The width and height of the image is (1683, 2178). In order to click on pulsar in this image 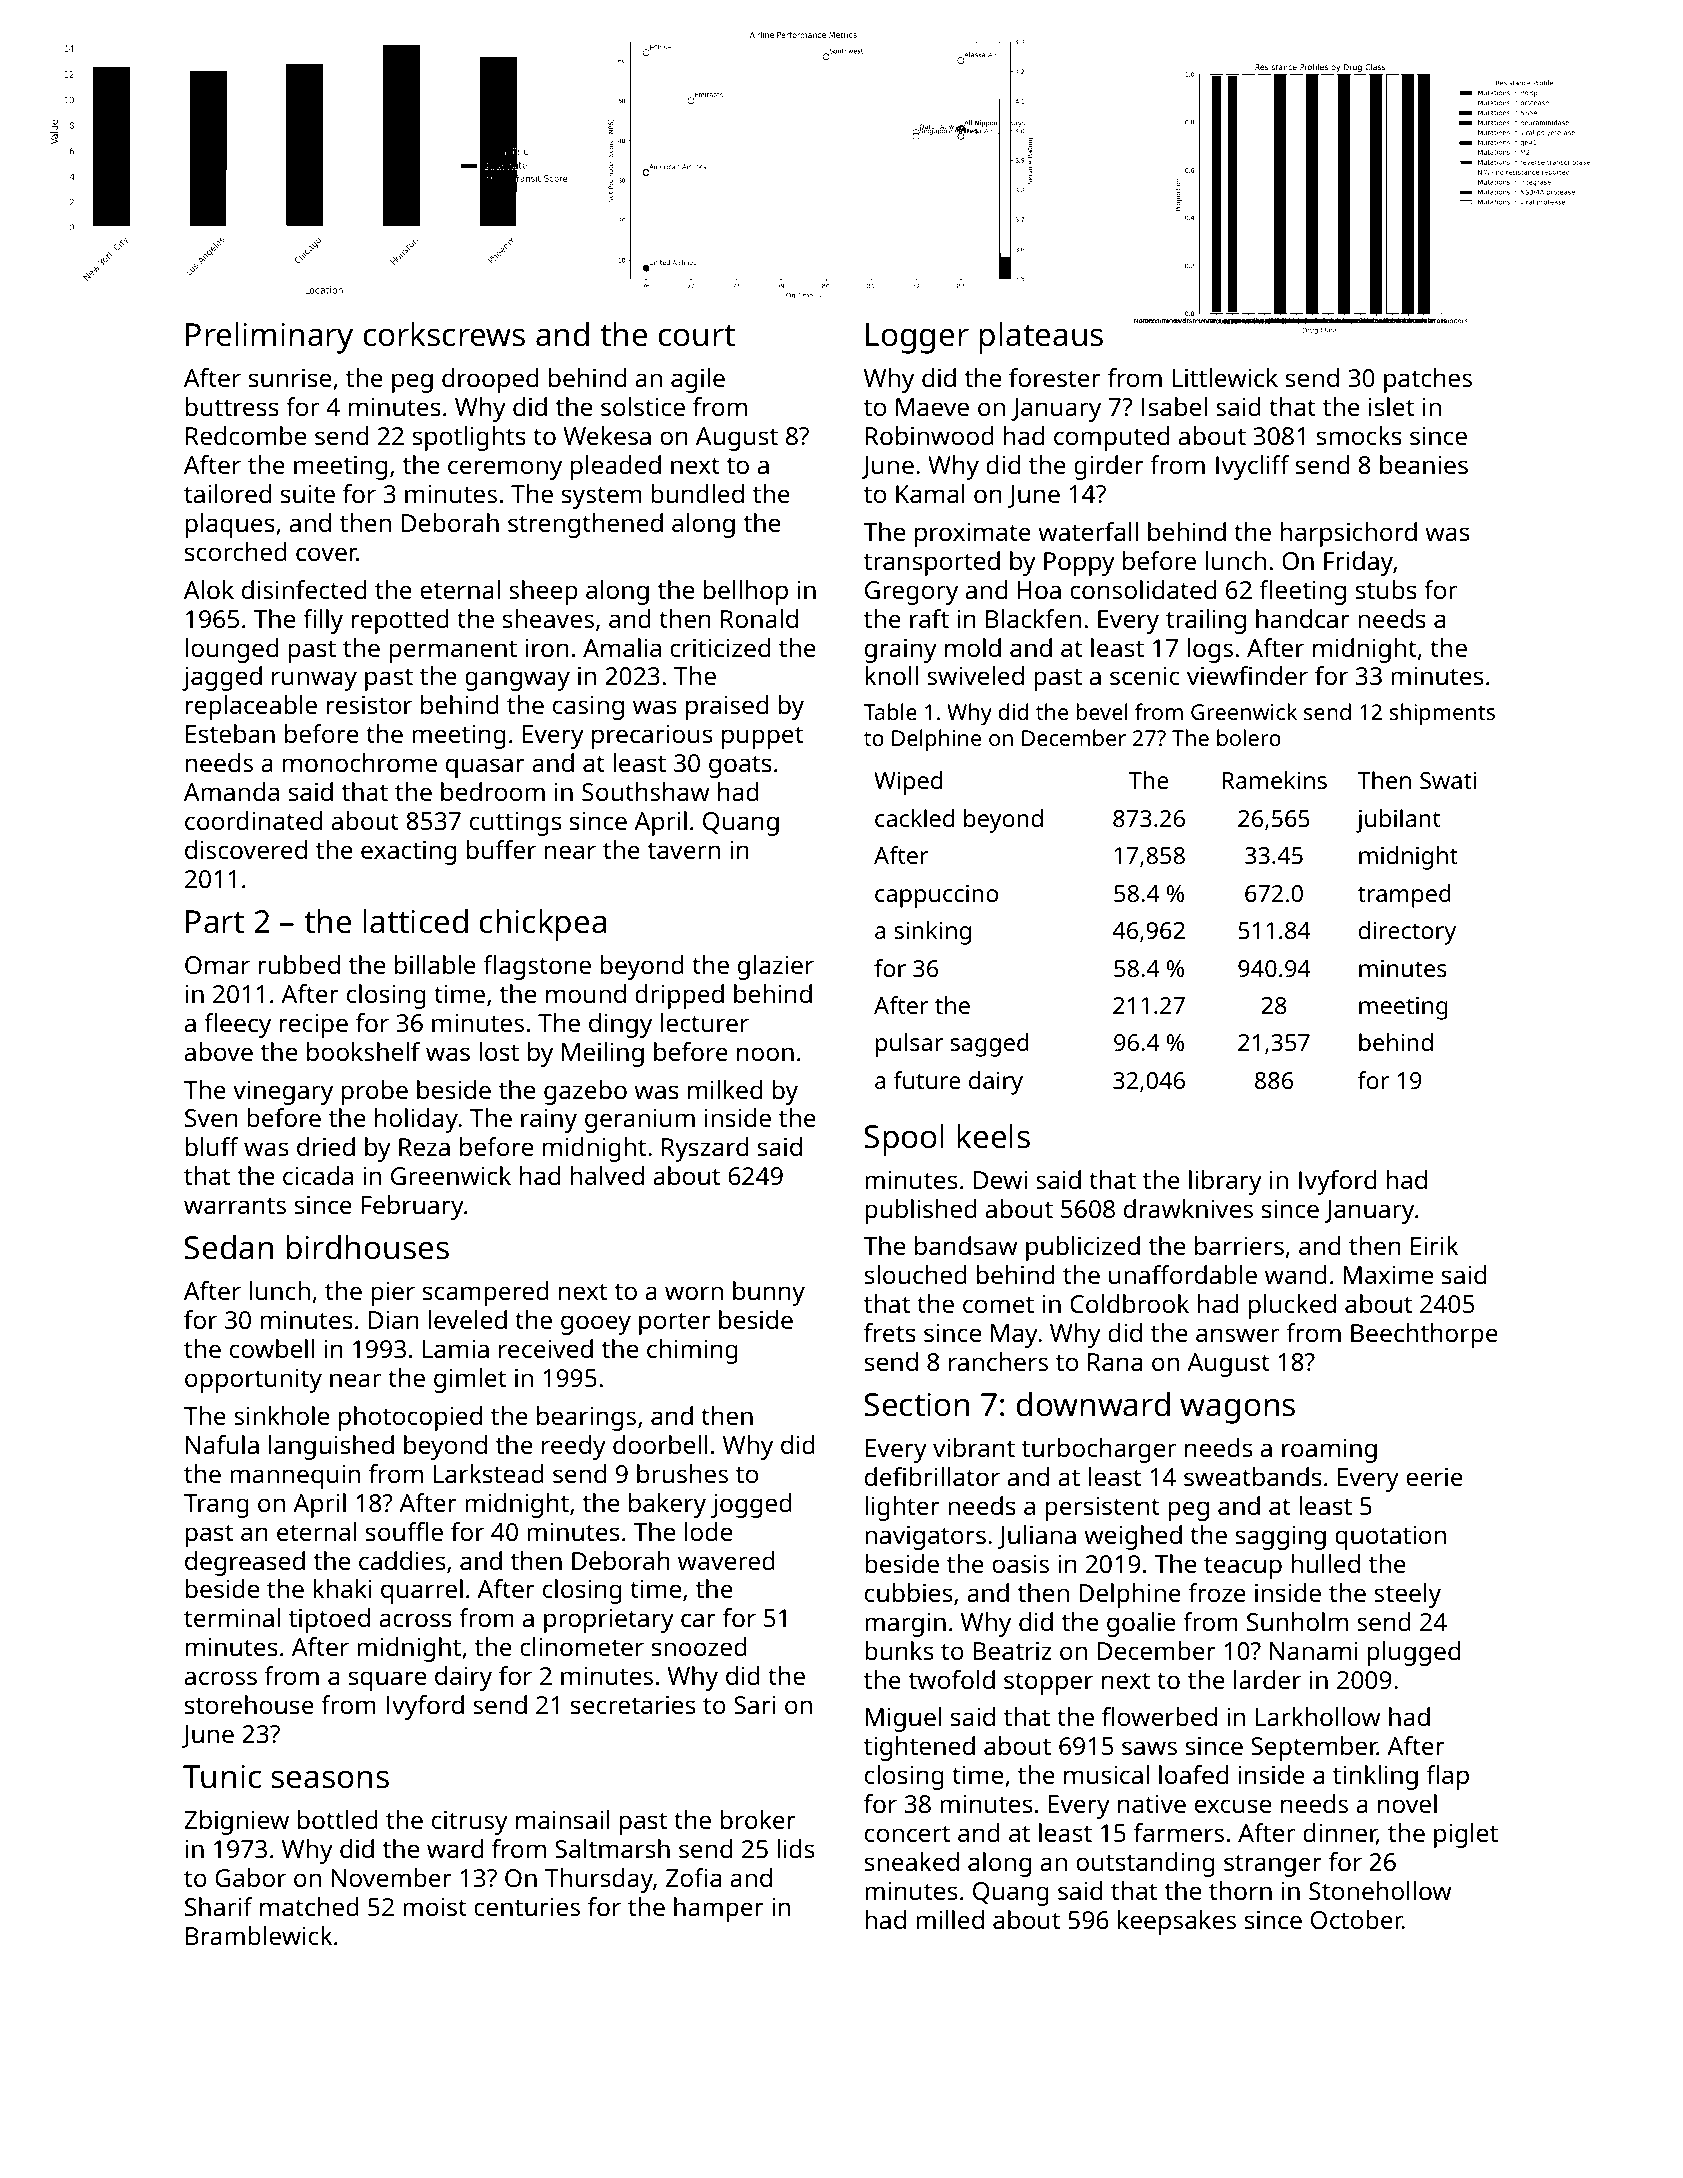, I will do `click(909, 1045)`.
